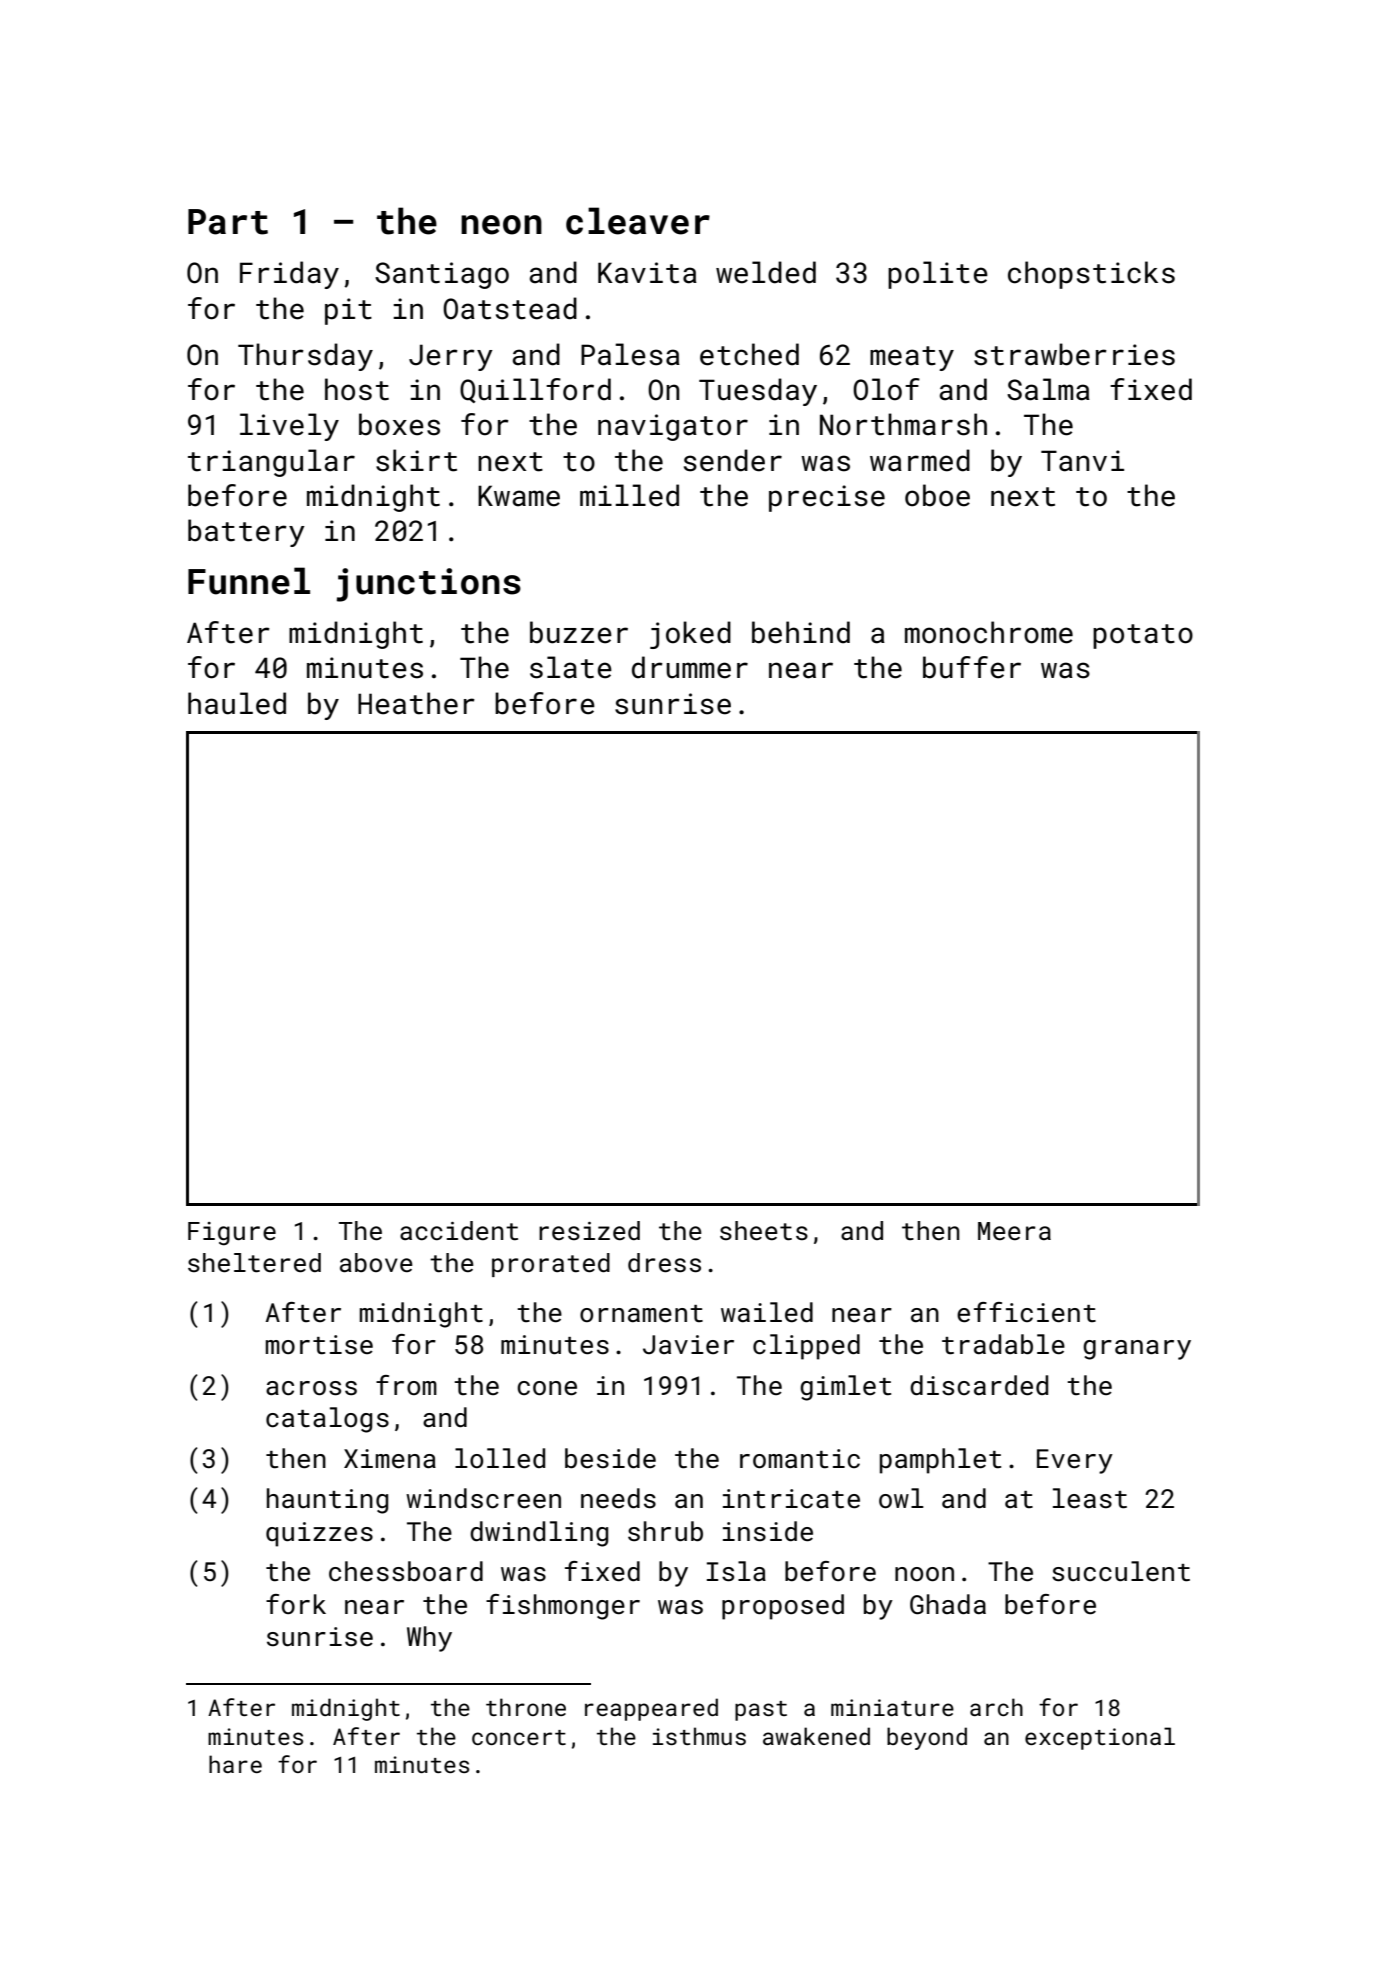 The width and height of the document is (1386, 1969). I want to click on cleaver, so click(638, 221).
